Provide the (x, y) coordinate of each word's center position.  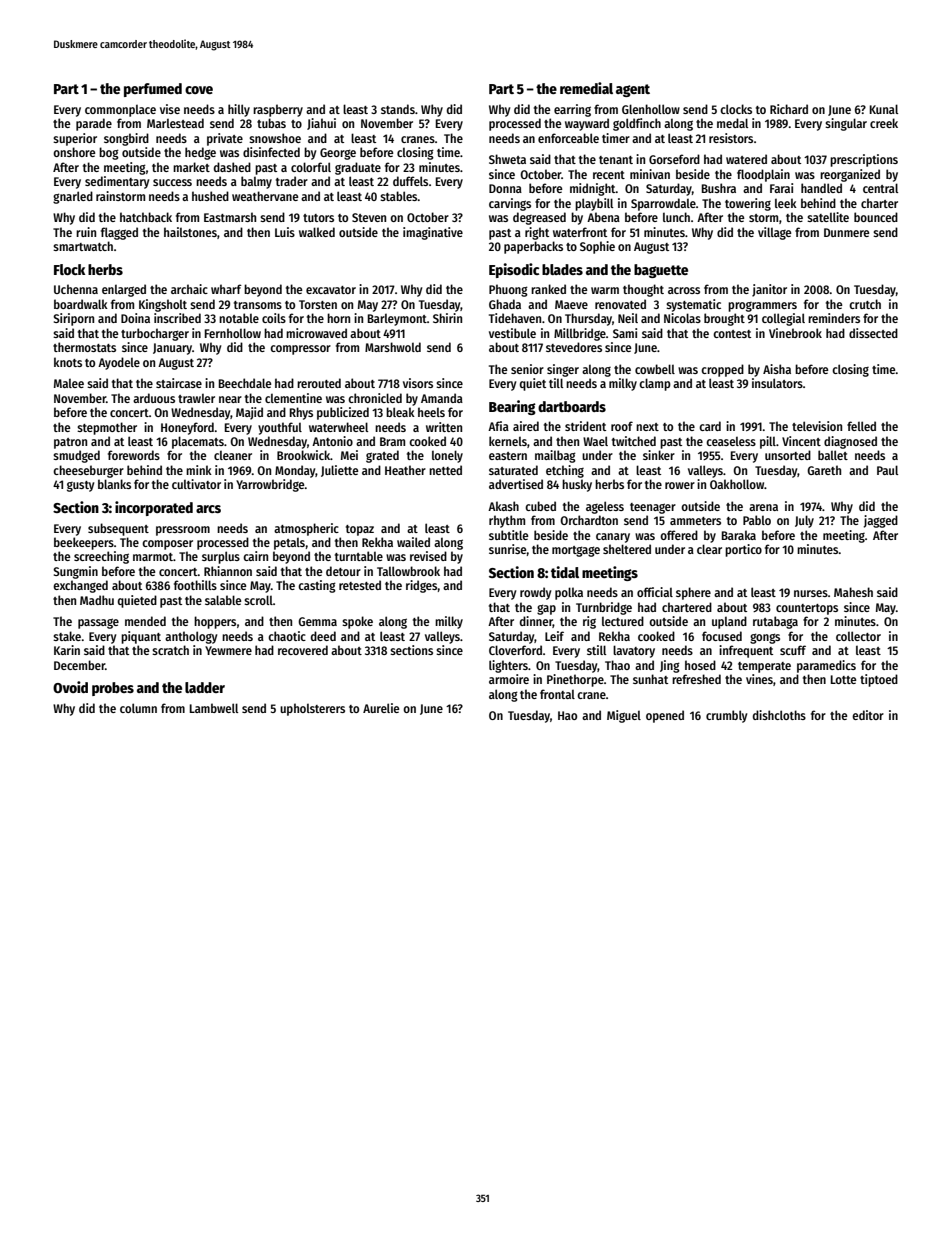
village (774, 233)
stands (398, 109)
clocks (736, 109)
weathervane (265, 196)
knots (68, 362)
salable (223, 600)
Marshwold (393, 347)
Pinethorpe (575, 680)
